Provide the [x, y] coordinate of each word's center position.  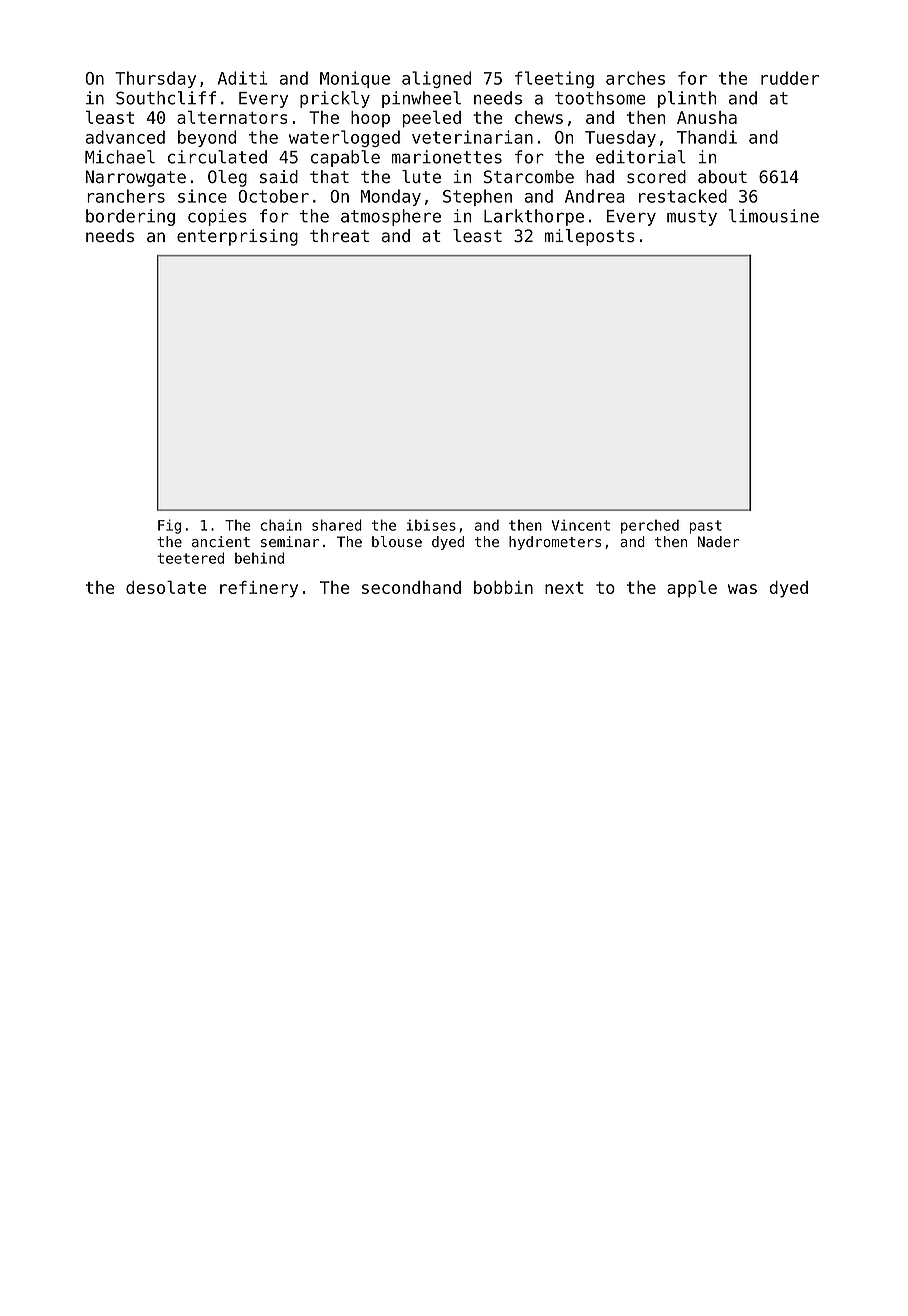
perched [650, 526]
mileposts [590, 237]
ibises [431, 525]
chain [281, 525]
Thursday [155, 79]
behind [259, 558]
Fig [169, 526]
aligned [436, 79]
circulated [217, 157]
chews [539, 117]
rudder [790, 78]
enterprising [237, 237]
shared [337, 525]
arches [635, 78]
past [706, 527]
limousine [774, 216]
